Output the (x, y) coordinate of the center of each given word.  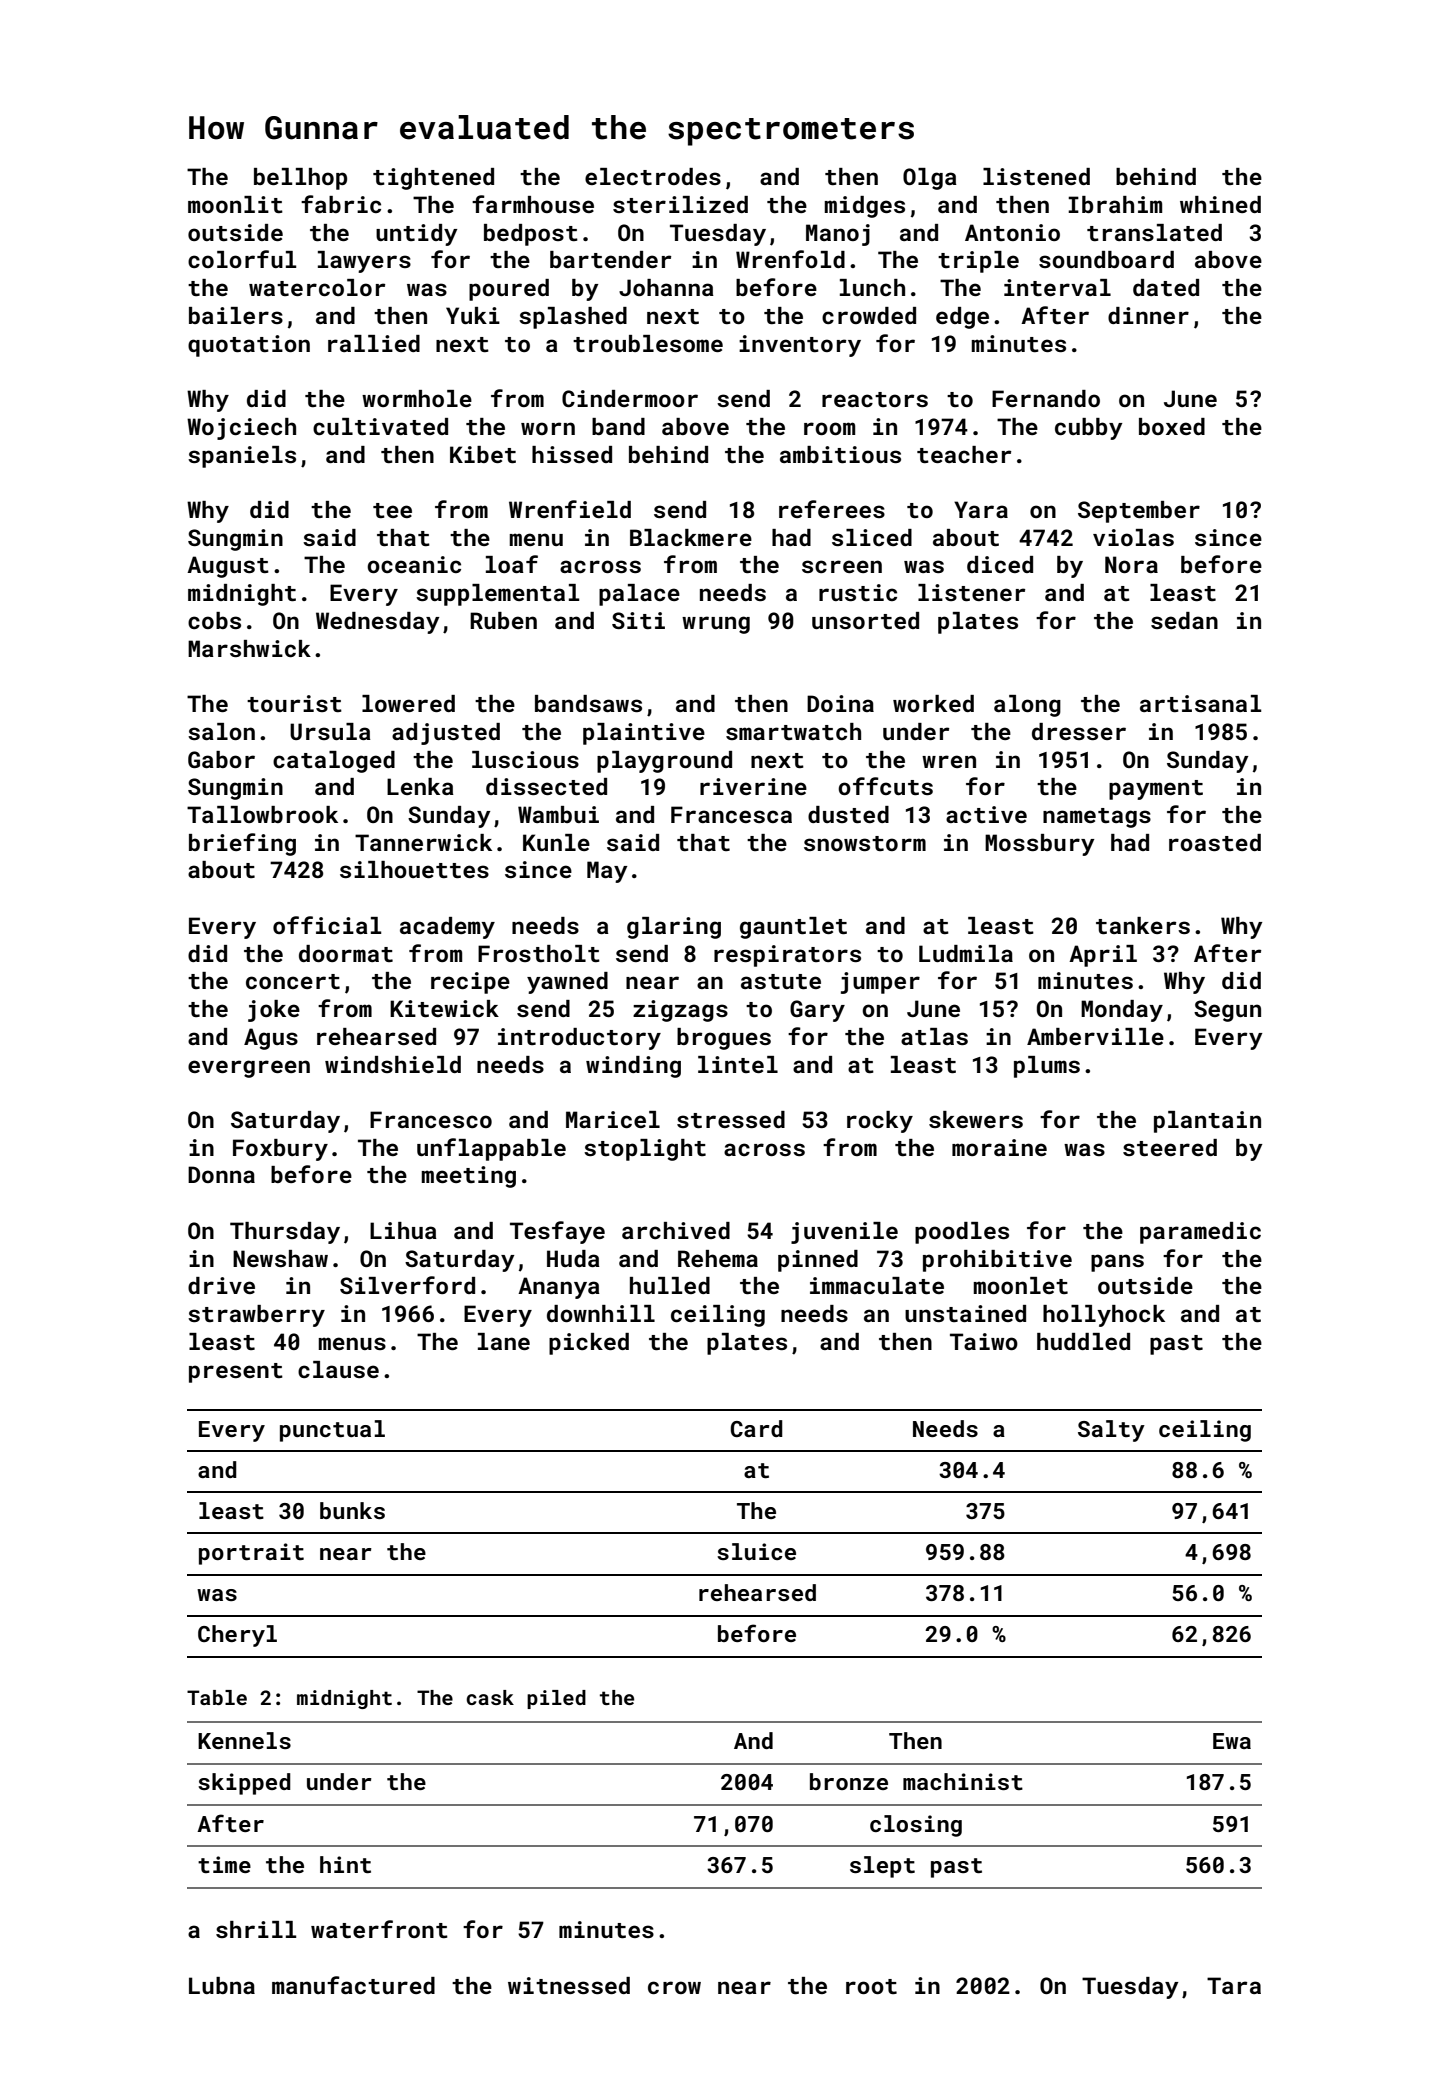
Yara (981, 509)
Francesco (431, 1119)
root (871, 1986)
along (1027, 706)
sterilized (680, 204)
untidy (417, 235)
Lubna (222, 1985)
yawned (567, 983)
